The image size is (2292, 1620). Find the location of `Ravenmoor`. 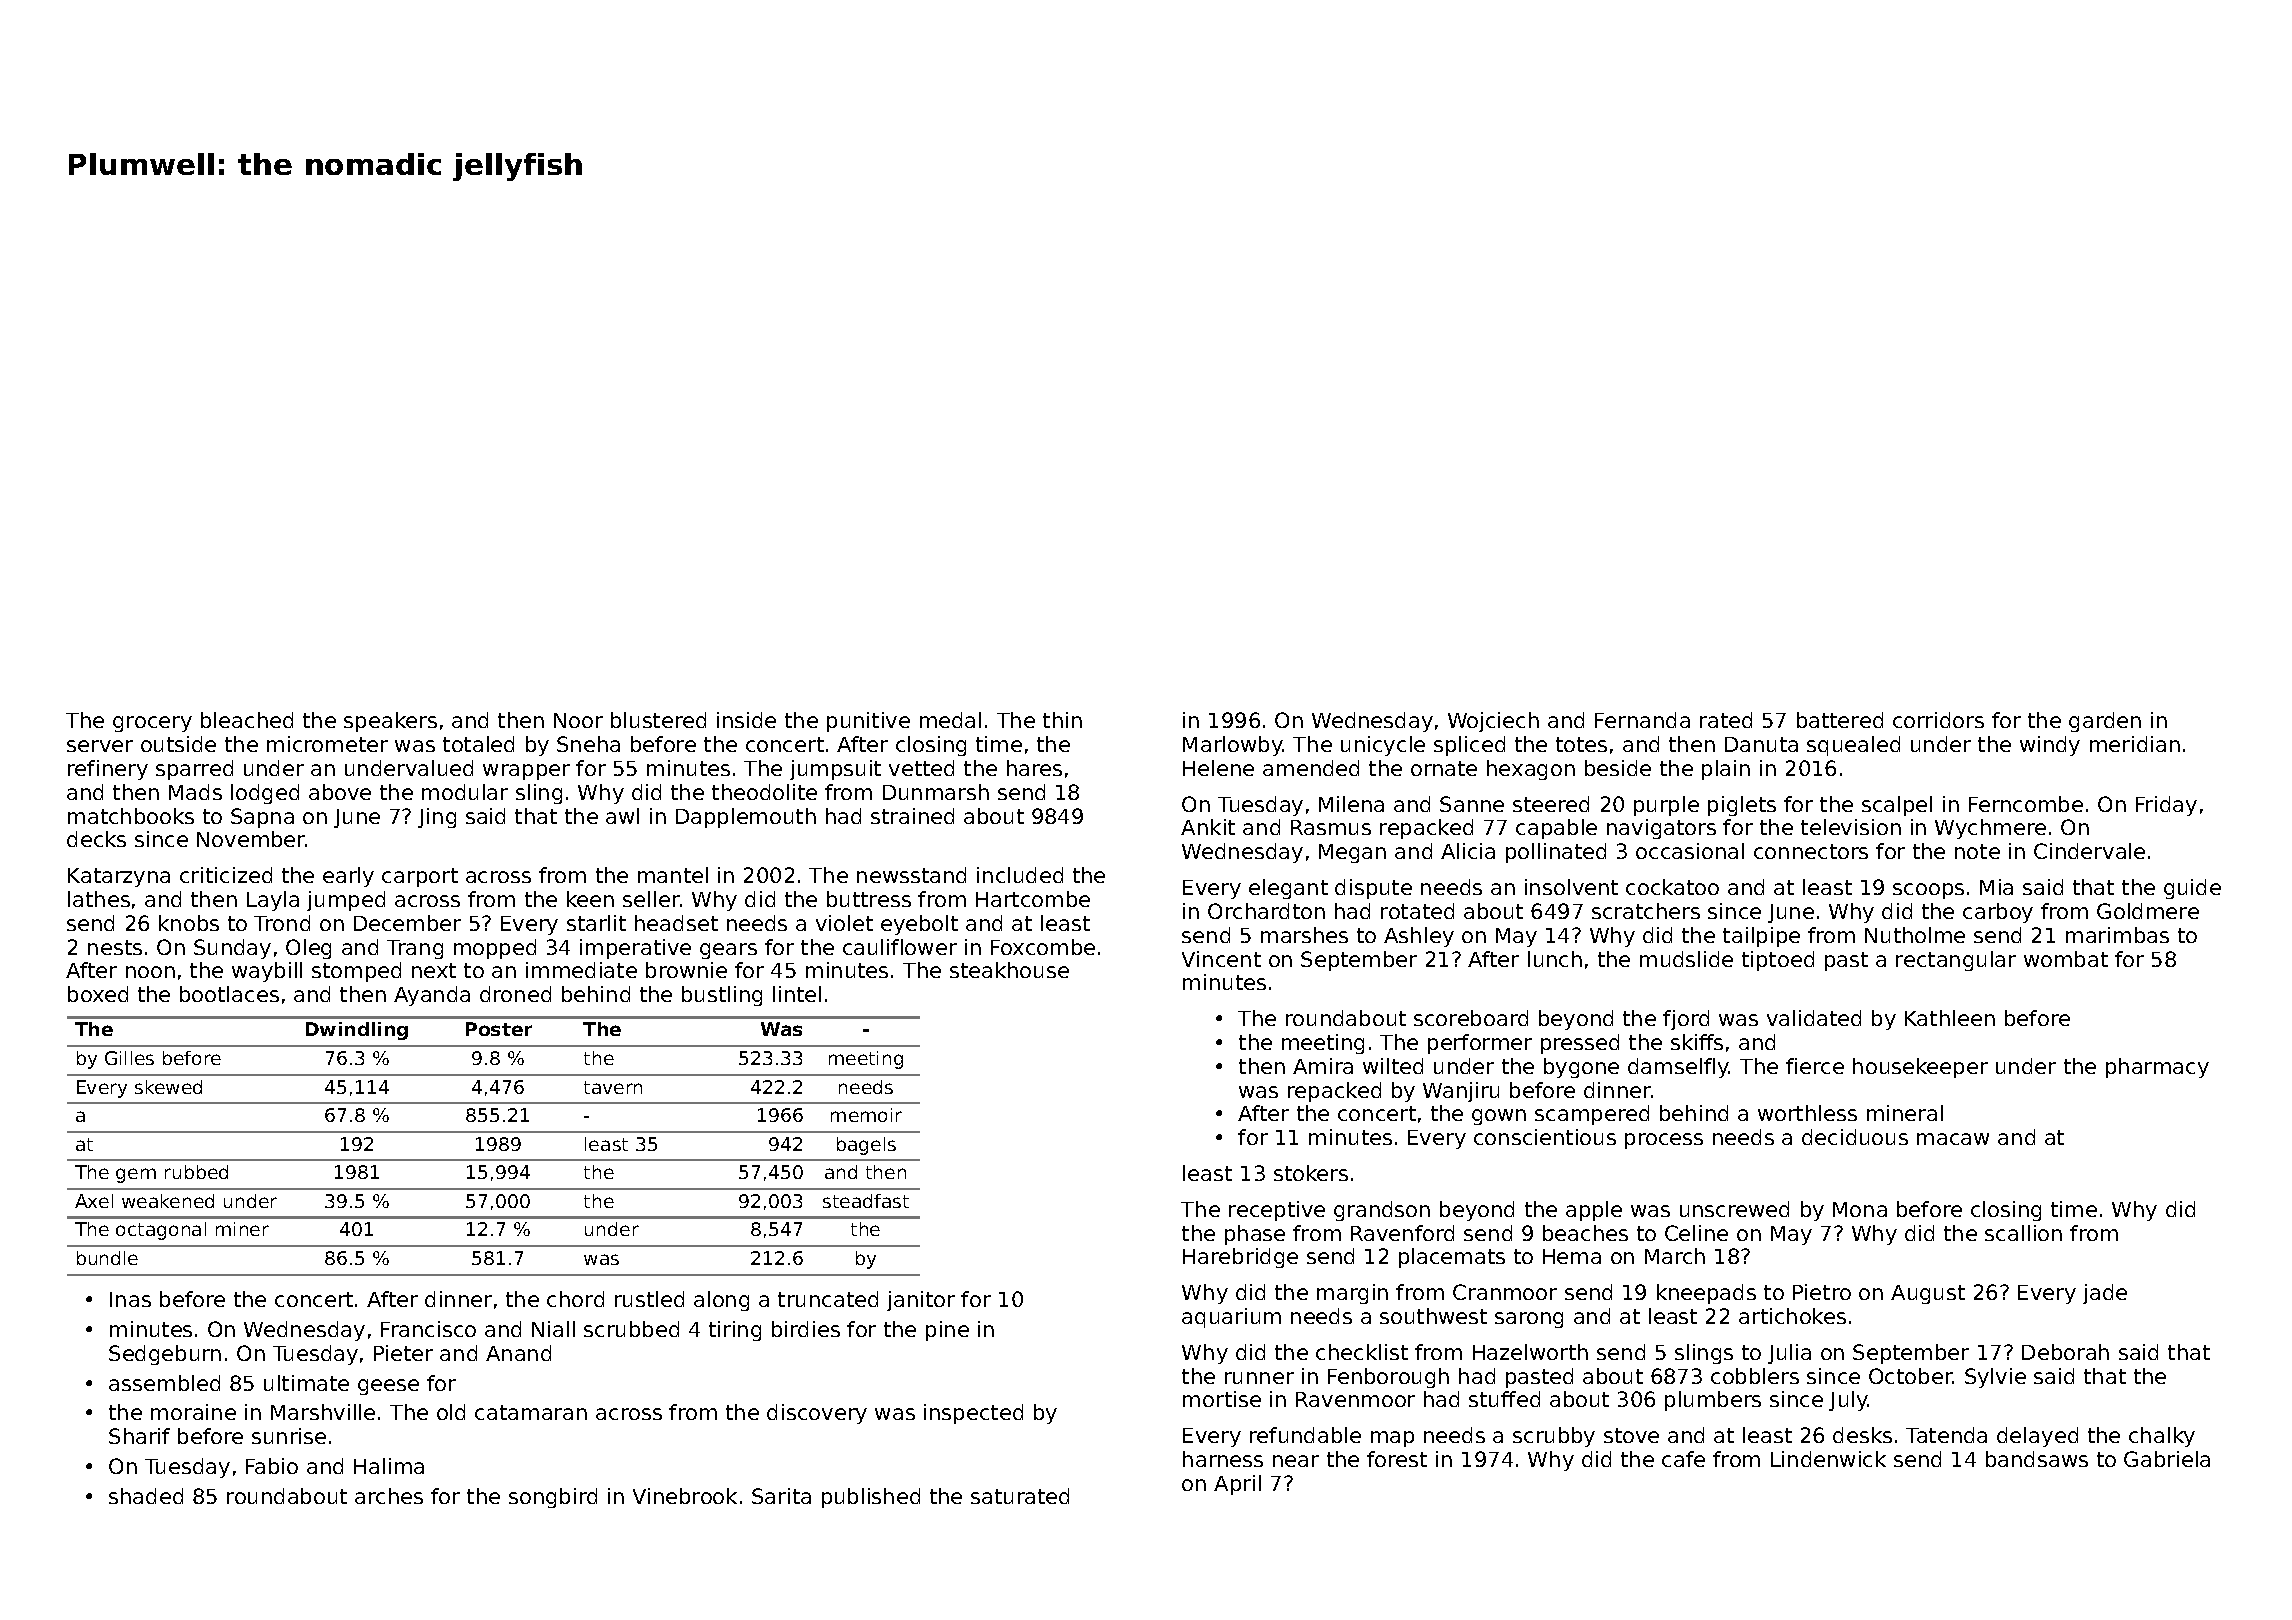

Ravenmoor is located at coordinates (1355, 1399).
